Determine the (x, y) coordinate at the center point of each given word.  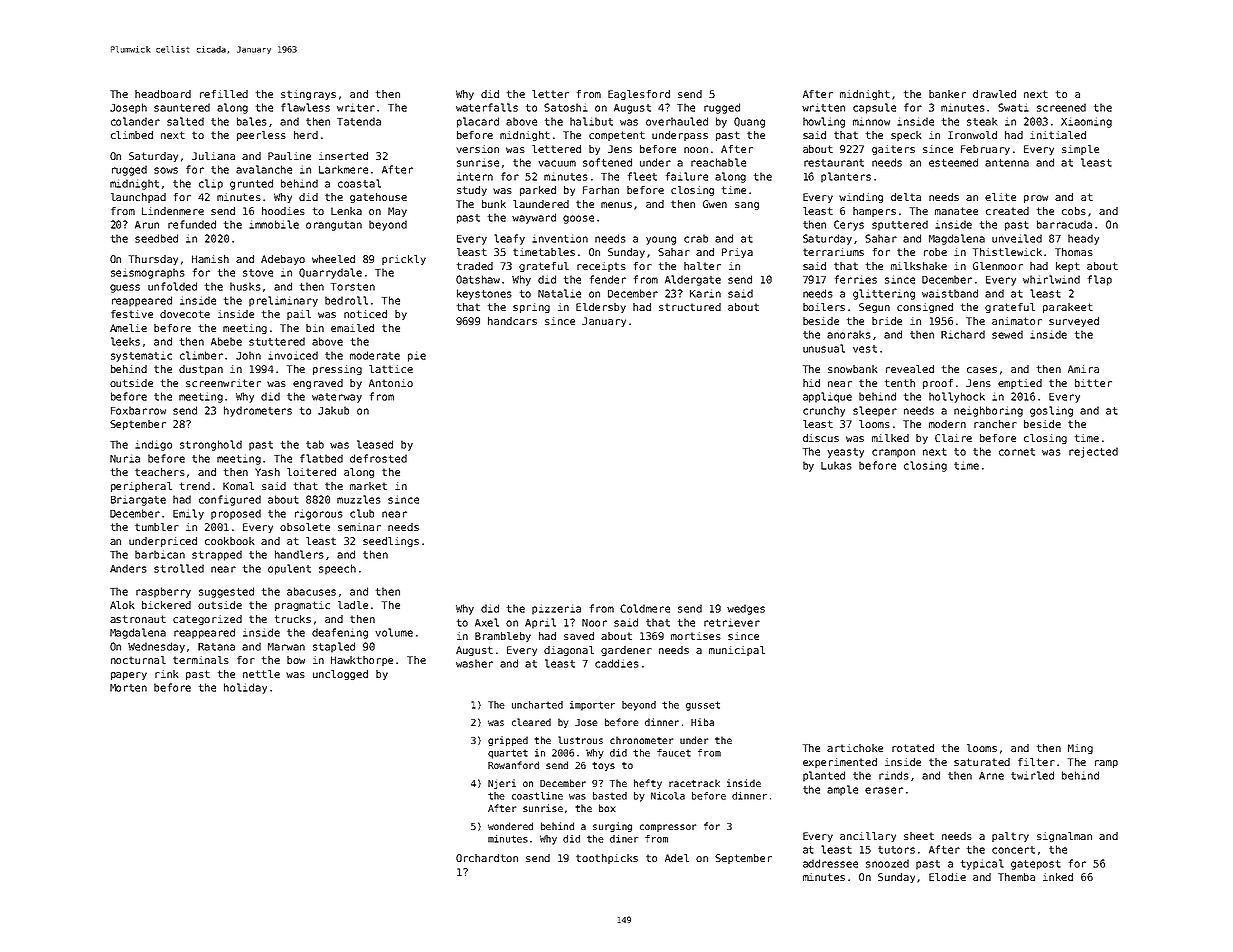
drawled (994, 94)
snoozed (887, 863)
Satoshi (566, 107)
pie (417, 356)
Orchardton (487, 858)
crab (696, 238)
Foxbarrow (138, 410)
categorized (207, 620)
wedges (746, 609)
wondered (510, 826)
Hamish (210, 259)
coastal (359, 183)
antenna (1007, 163)
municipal (737, 651)
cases (982, 370)
